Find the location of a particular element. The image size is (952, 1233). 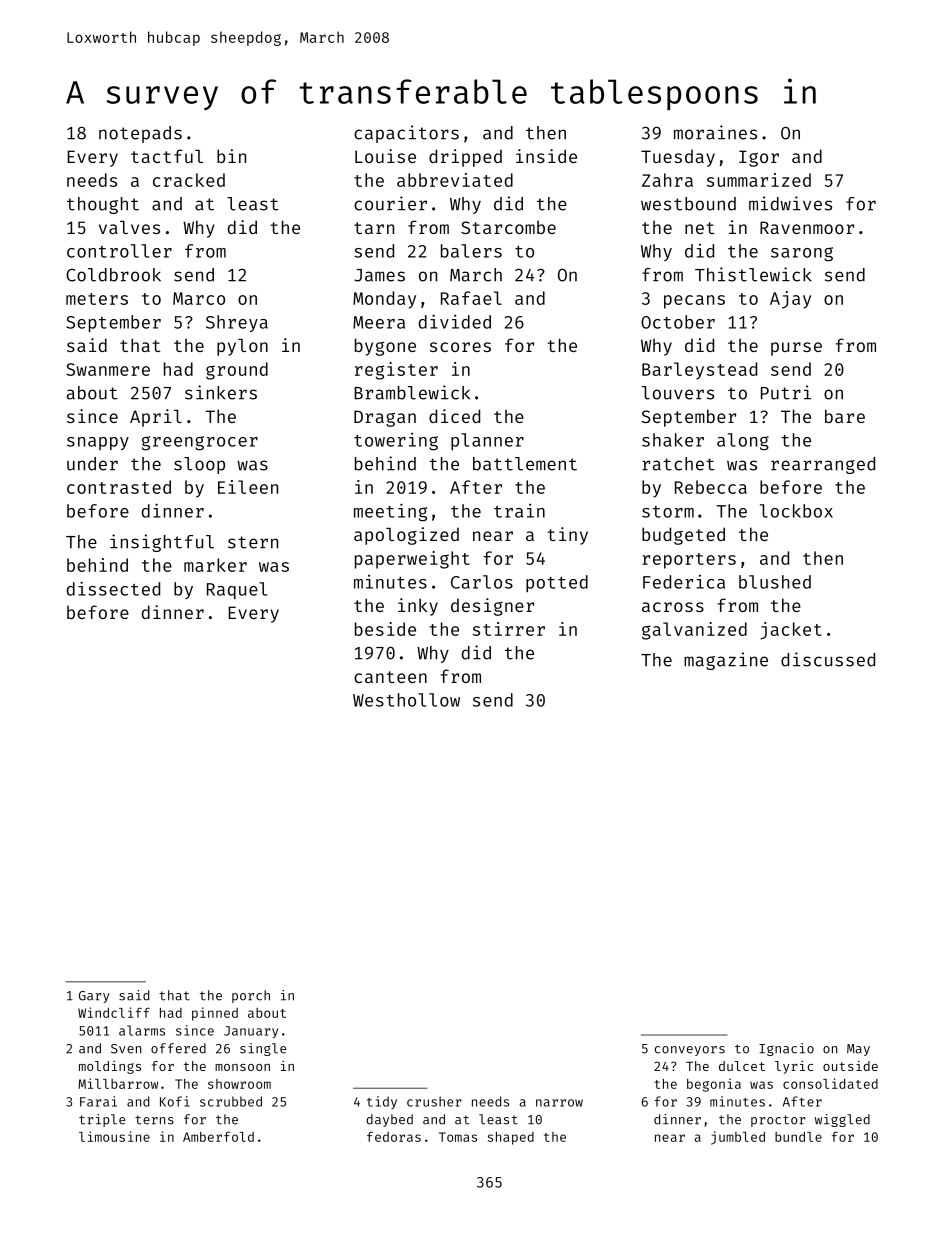

May is located at coordinates (858, 1050).
